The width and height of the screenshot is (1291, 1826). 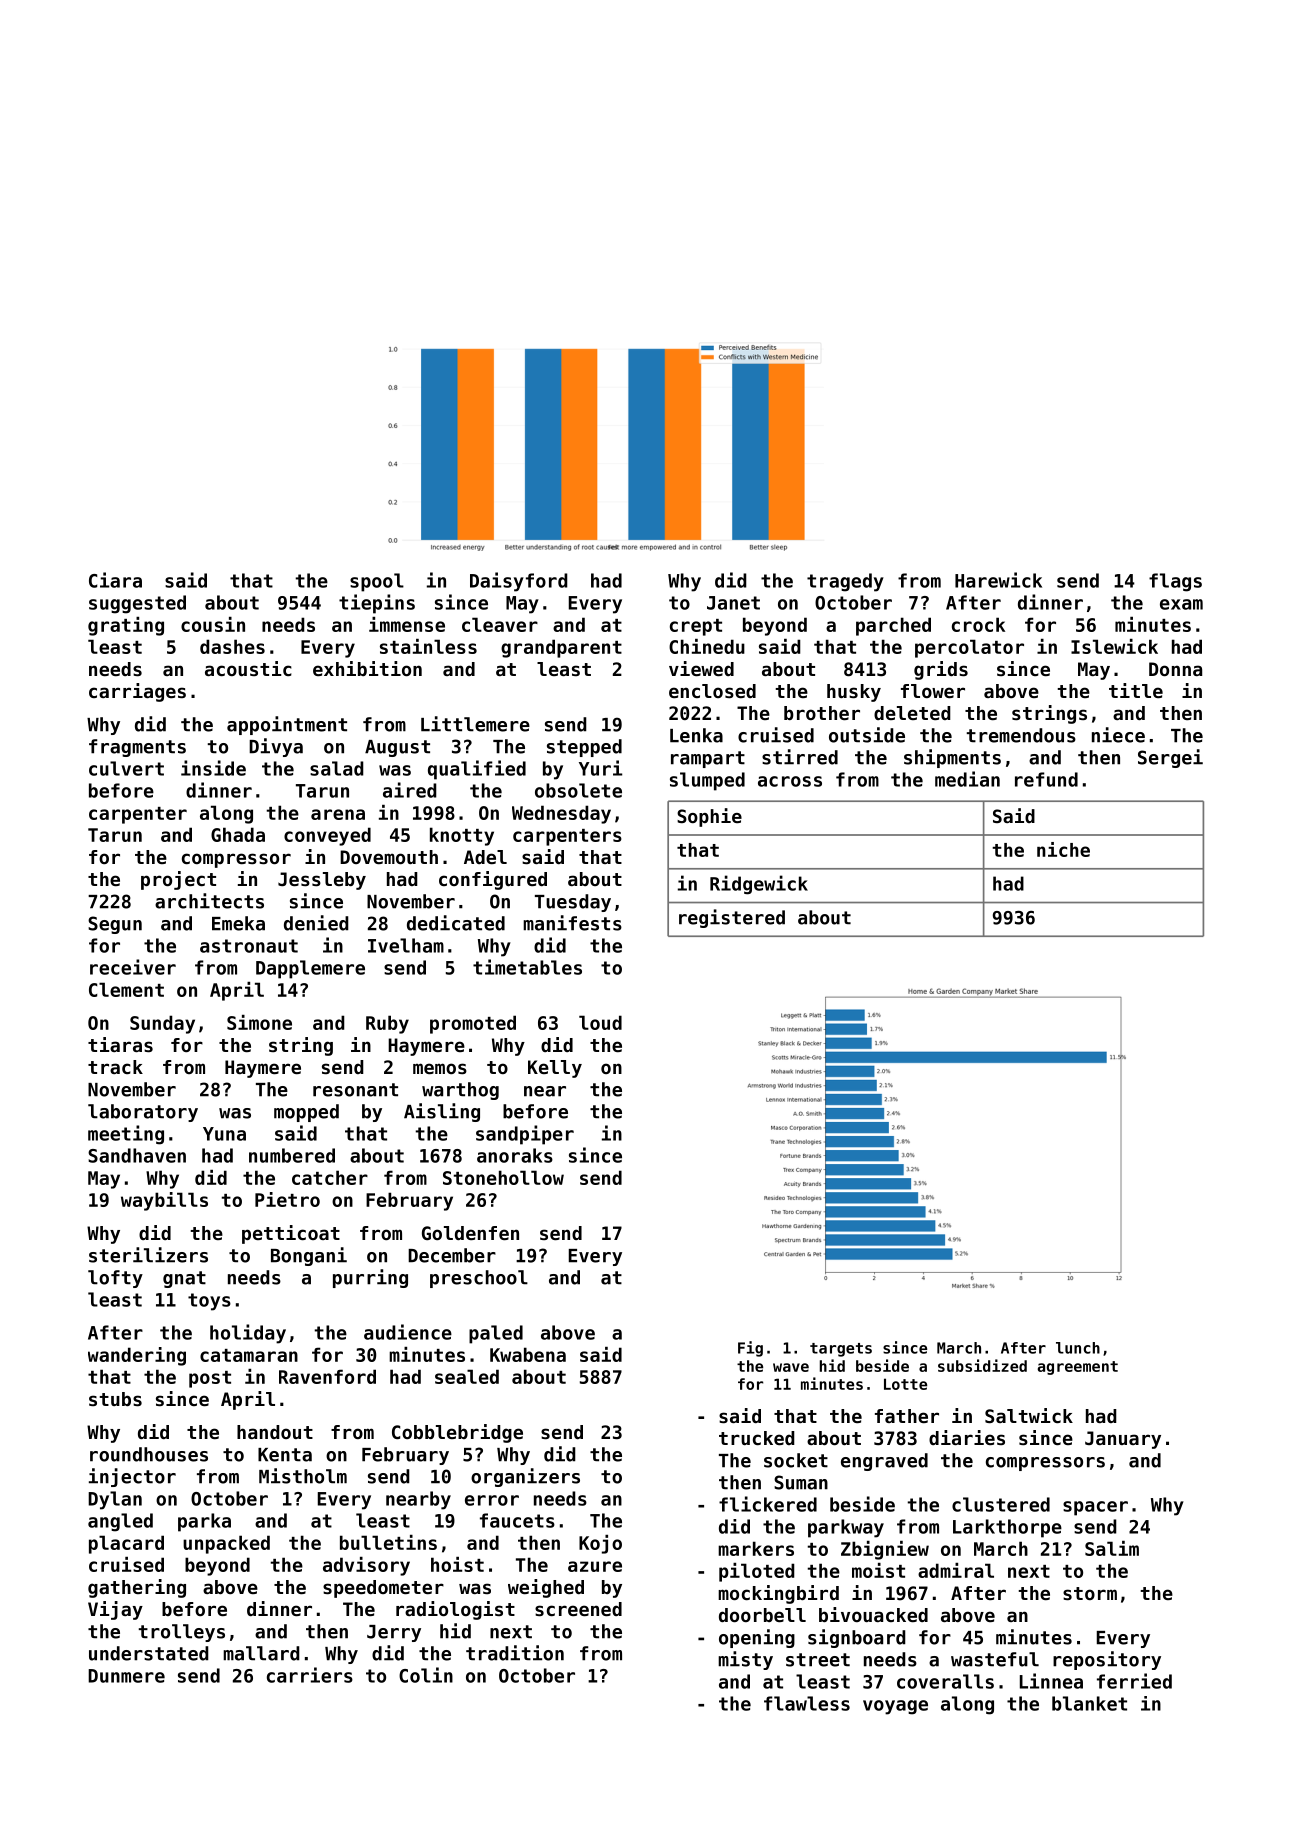 What do you see at coordinates (525, 1135) in the screenshot?
I see `sandpiper` at bounding box center [525, 1135].
